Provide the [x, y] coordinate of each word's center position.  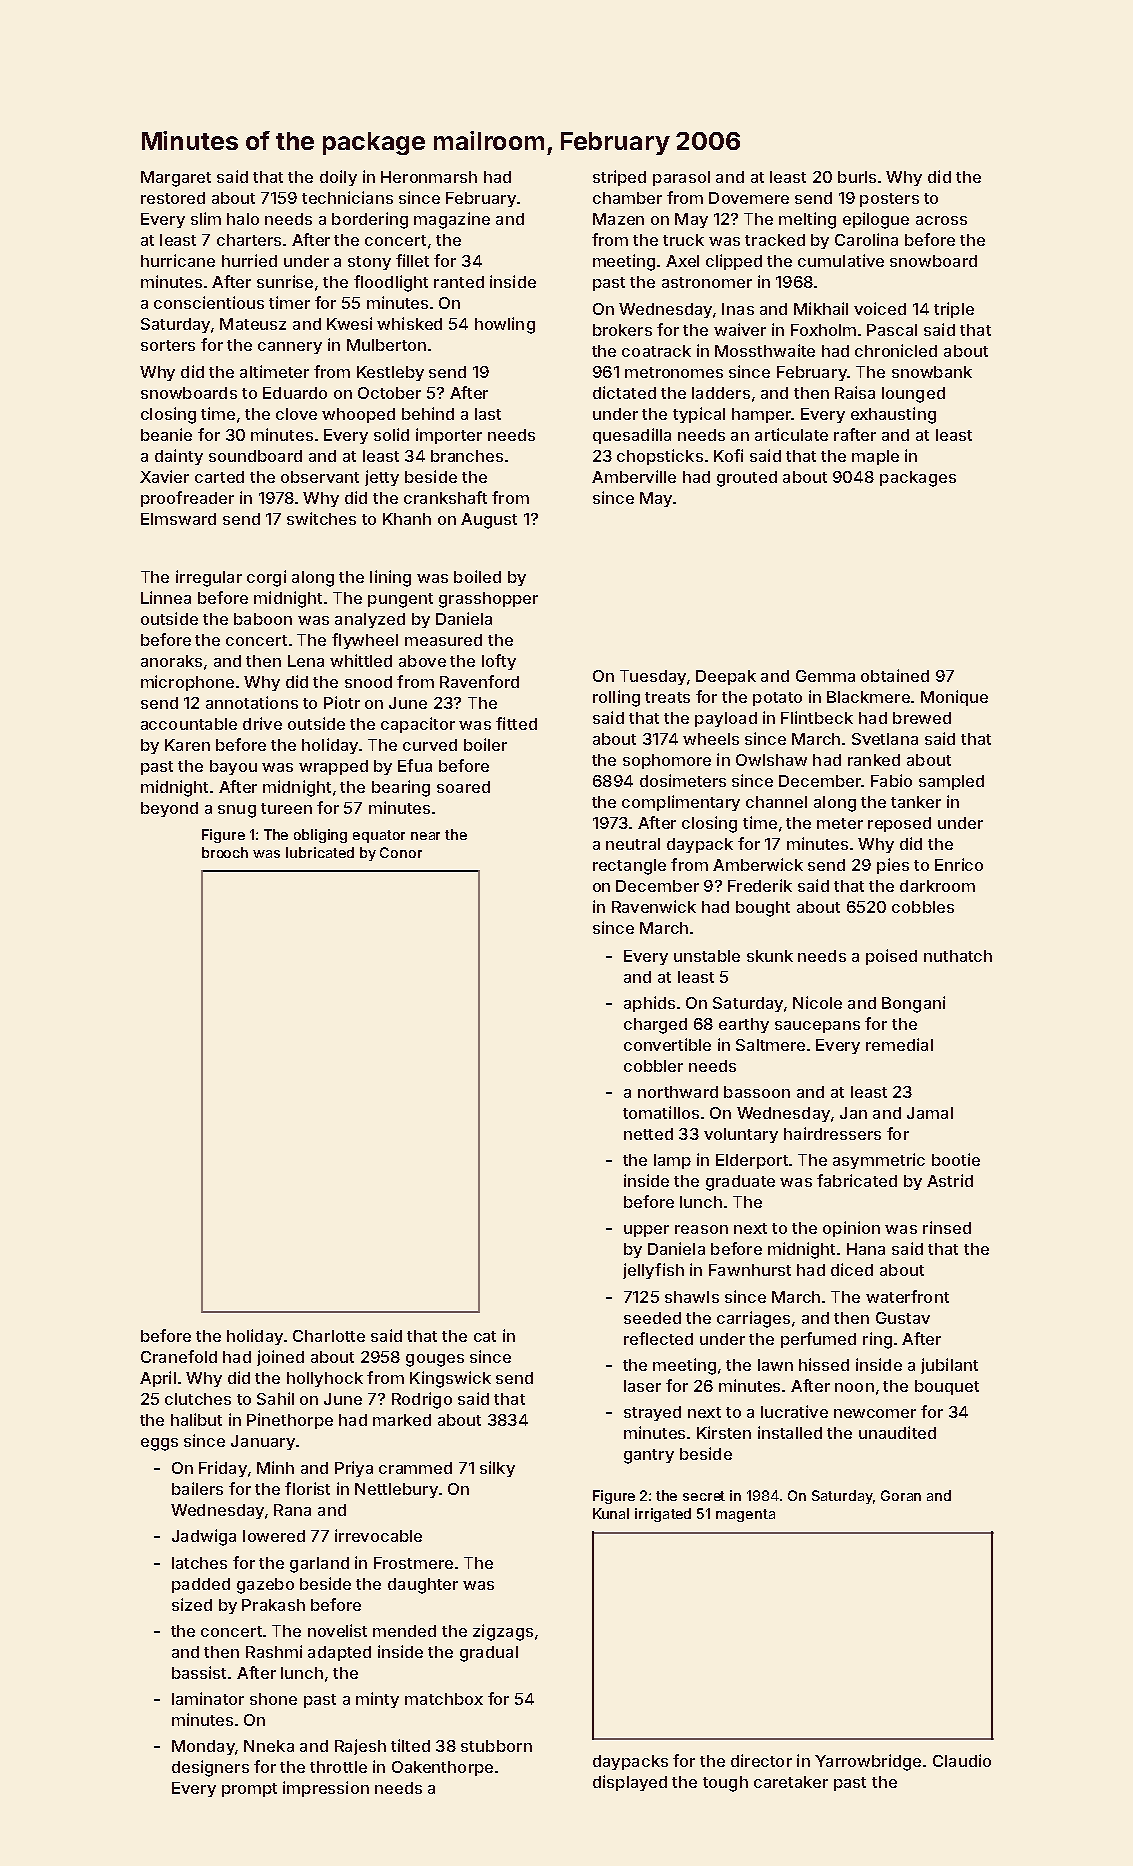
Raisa [855, 392]
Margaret [176, 179]
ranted [459, 282]
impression [326, 1789]
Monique [954, 698]
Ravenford [479, 681]
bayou [233, 767]
